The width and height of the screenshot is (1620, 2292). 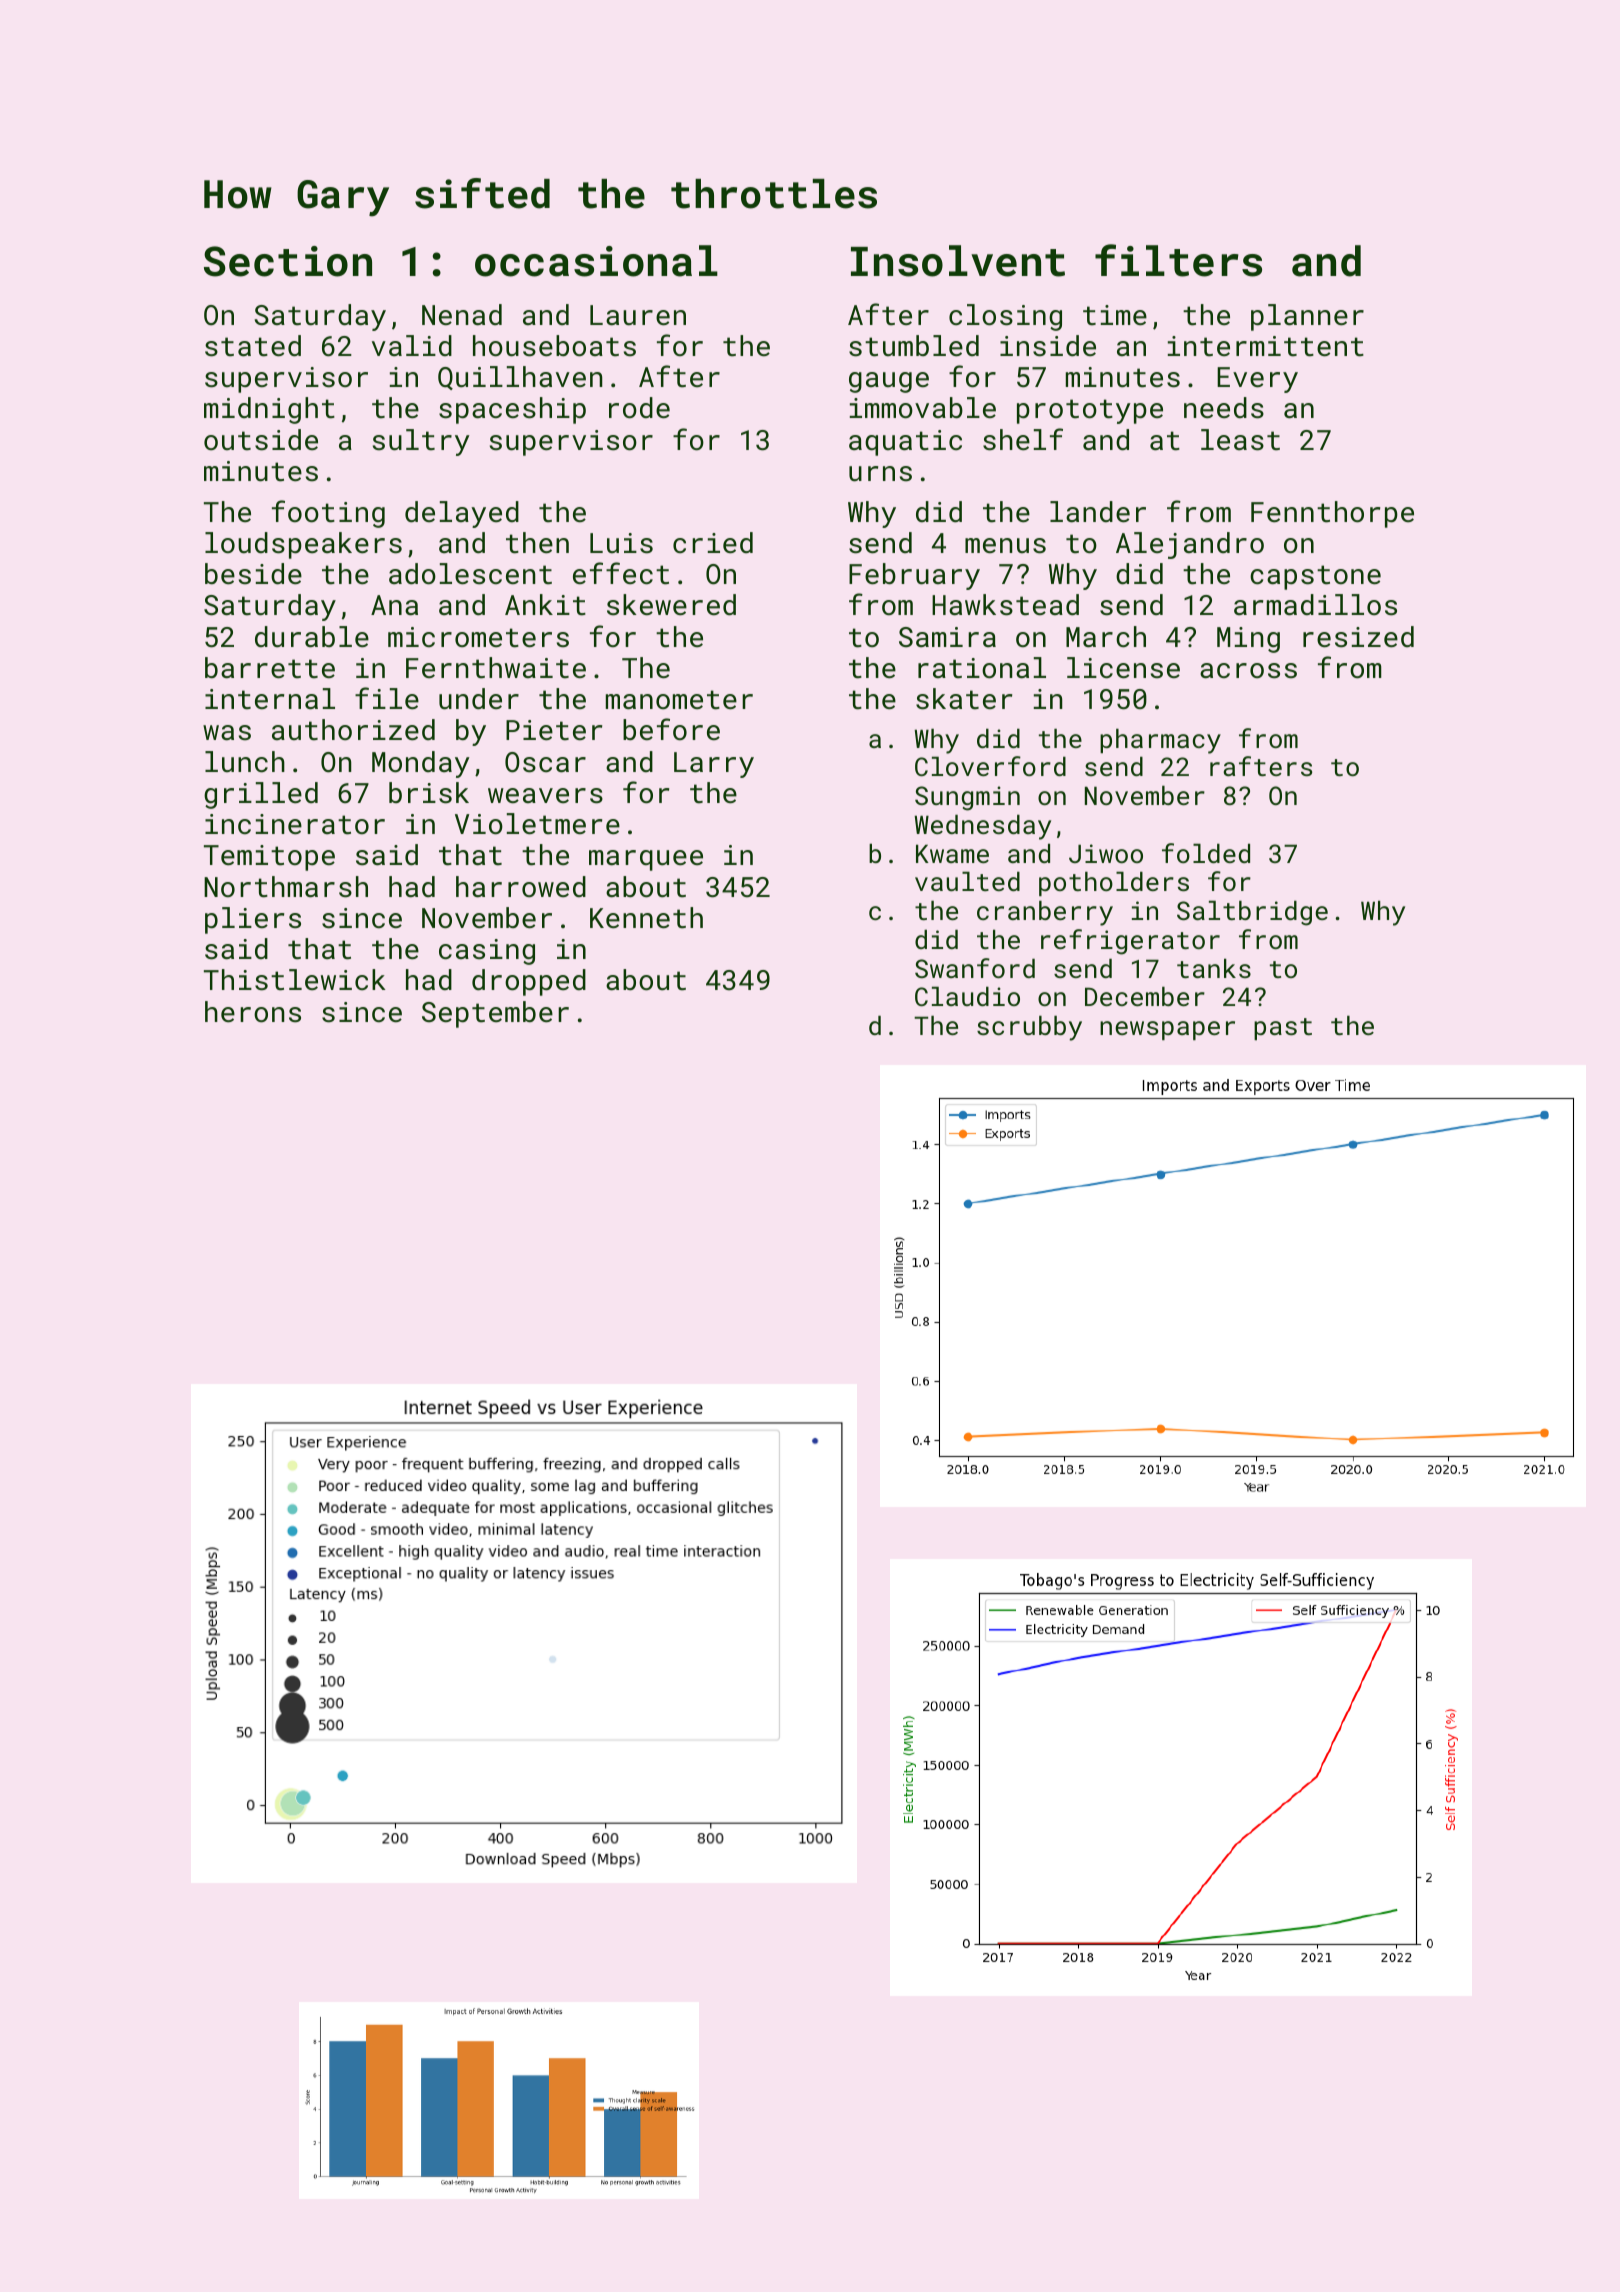 What do you see at coordinates (958, 261) in the screenshot?
I see `Insolvent` at bounding box center [958, 261].
